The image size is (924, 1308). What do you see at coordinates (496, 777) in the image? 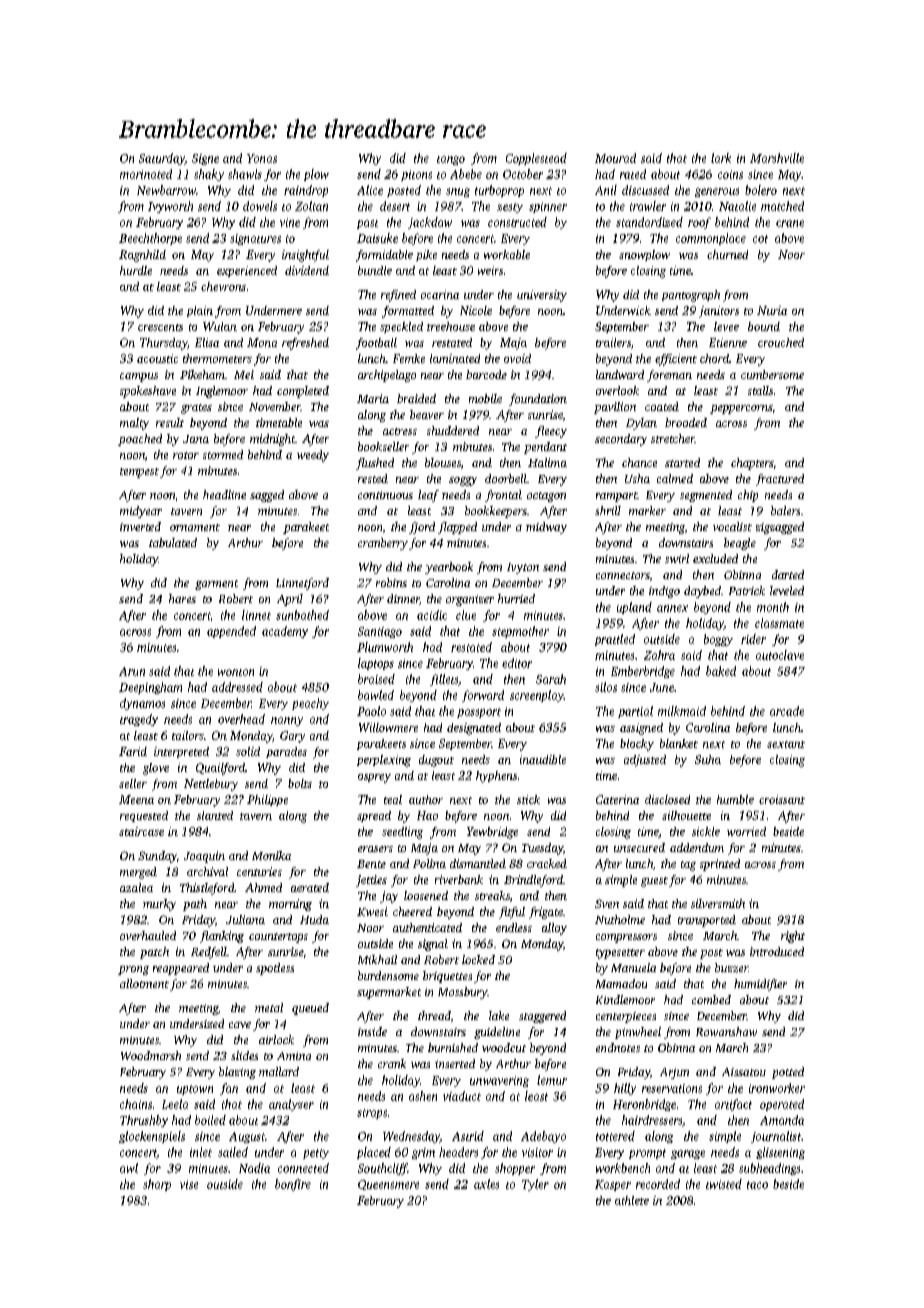
I see `hyphens` at bounding box center [496, 777].
